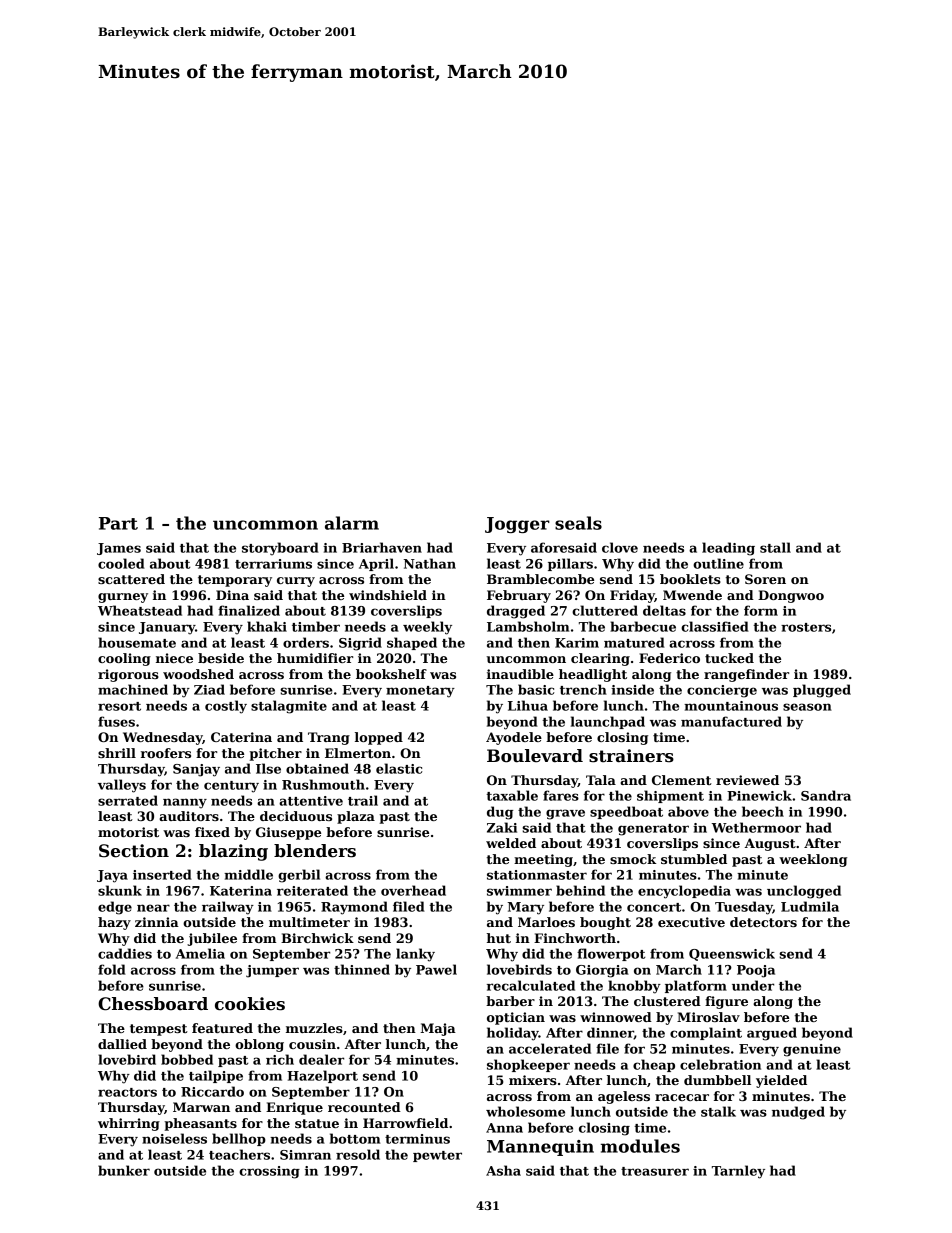 The image size is (952, 1233). Describe the element at coordinates (174, 1138) in the document. I see `noiseless` at that location.
